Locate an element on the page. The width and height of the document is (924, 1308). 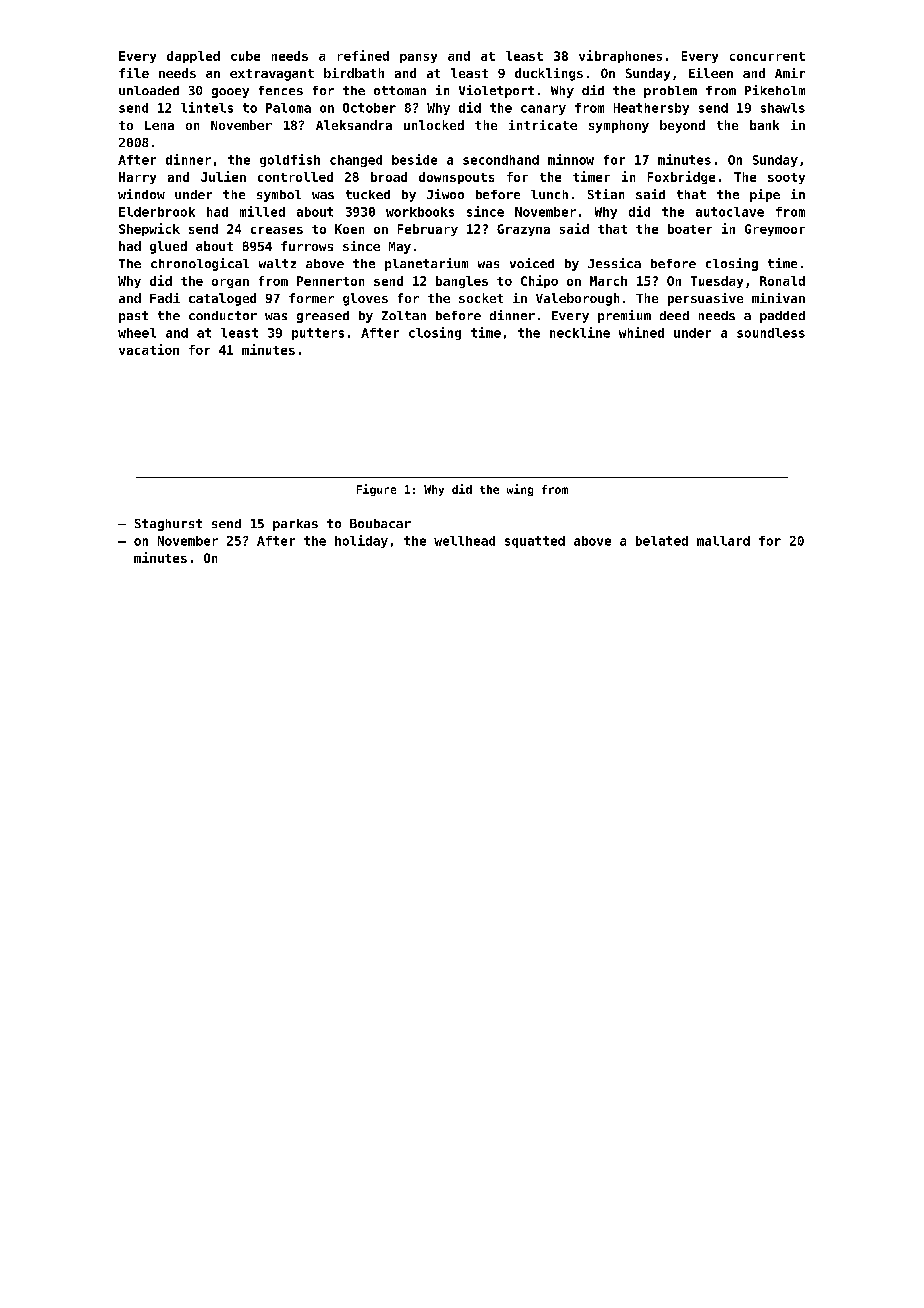
symbol is located at coordinates (279, 196).
